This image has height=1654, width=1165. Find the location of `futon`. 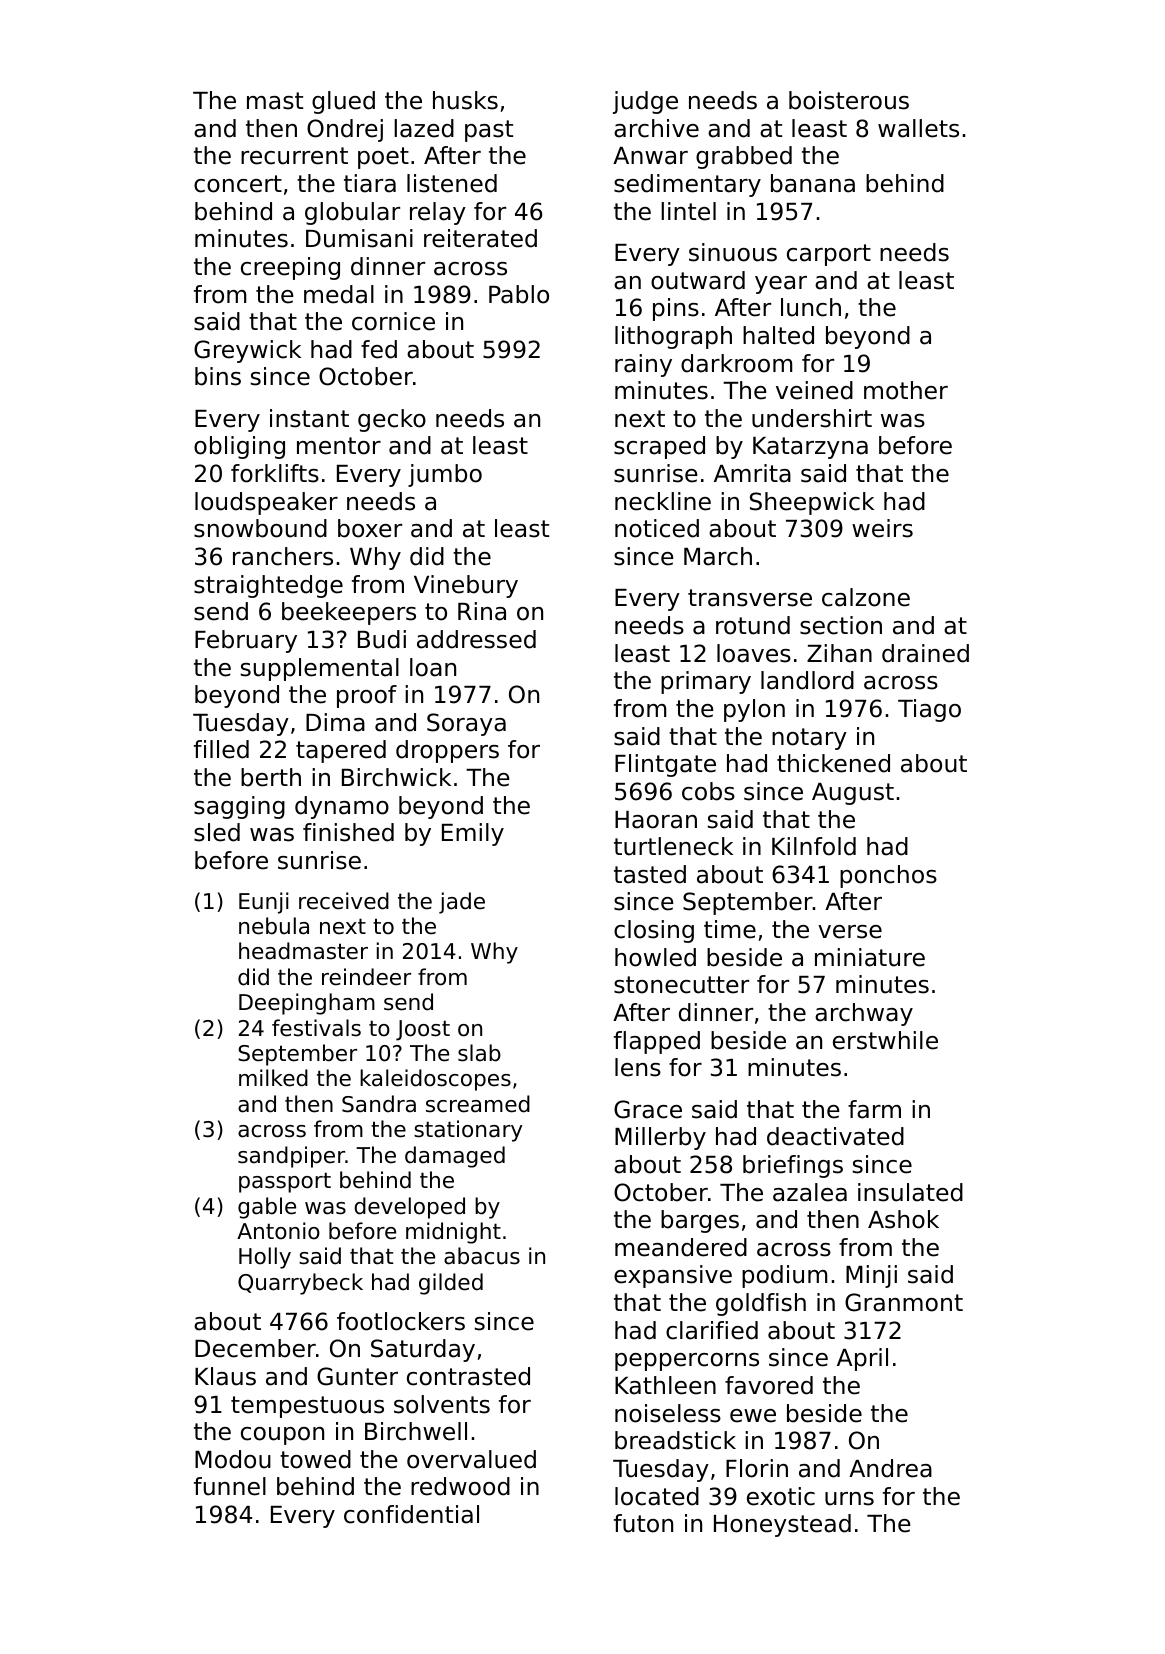

futon is located at coordinates (643, 1523).
